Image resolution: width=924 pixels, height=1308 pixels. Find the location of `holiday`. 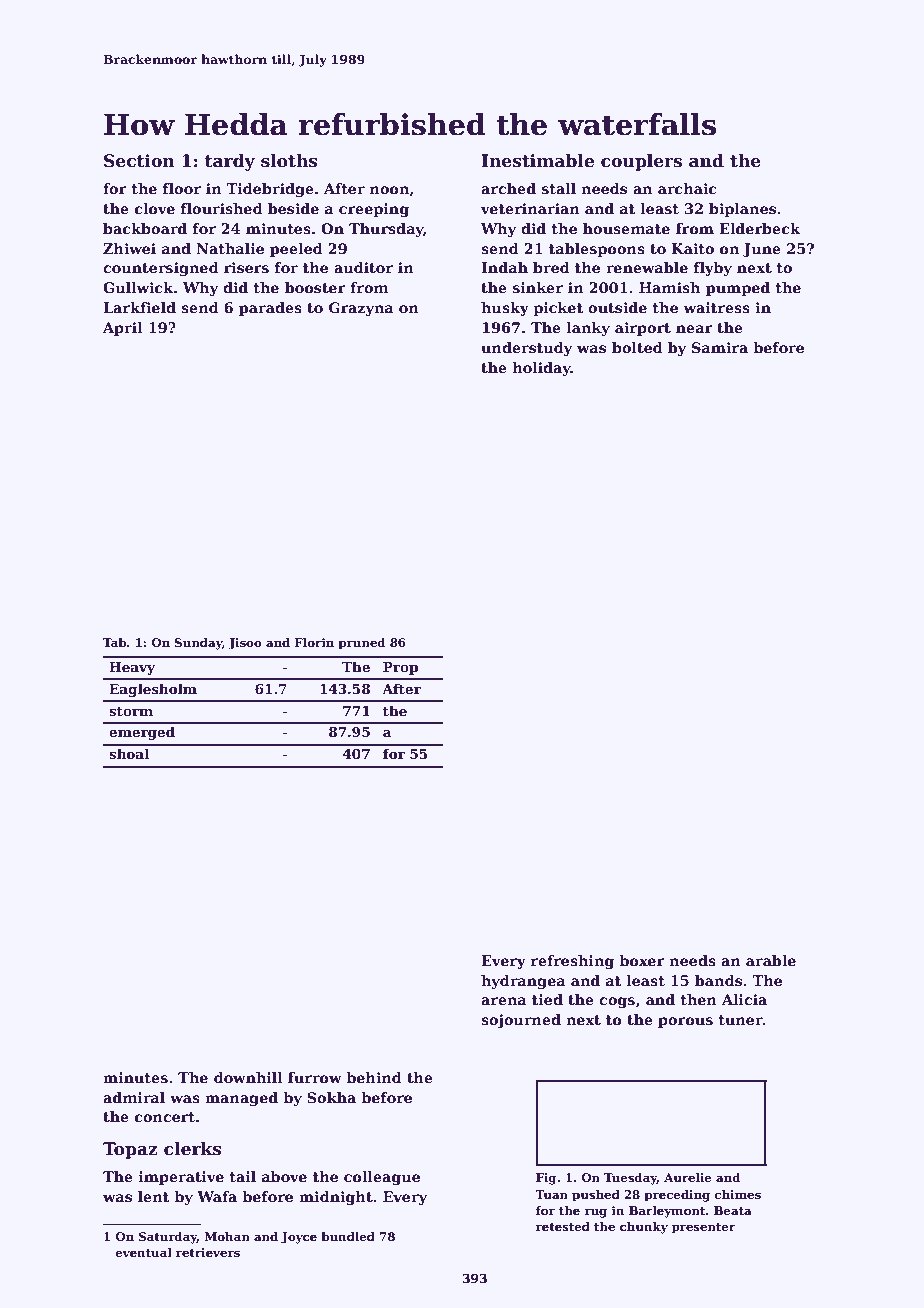

holiday is located at coordinates (541, 369).
